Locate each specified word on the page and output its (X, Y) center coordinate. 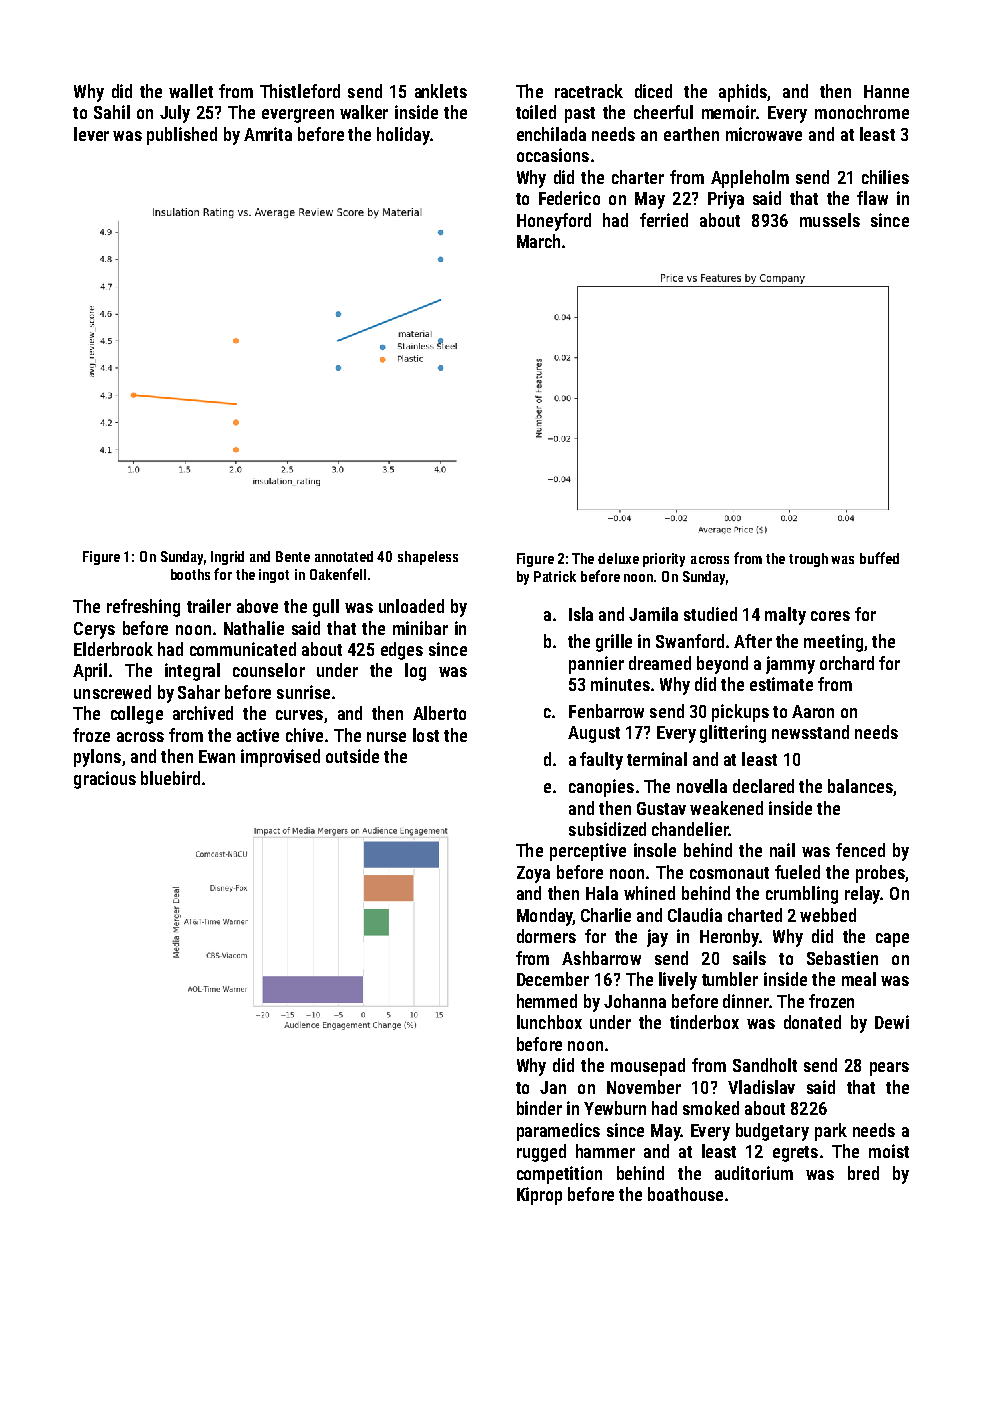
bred (863, 1173)
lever (91, 134)
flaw (872, 198)
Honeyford (554, 222)
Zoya (533, 874)
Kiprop (539, 1196)
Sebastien (842, 958)
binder (539, 1108)
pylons (97, 758)
